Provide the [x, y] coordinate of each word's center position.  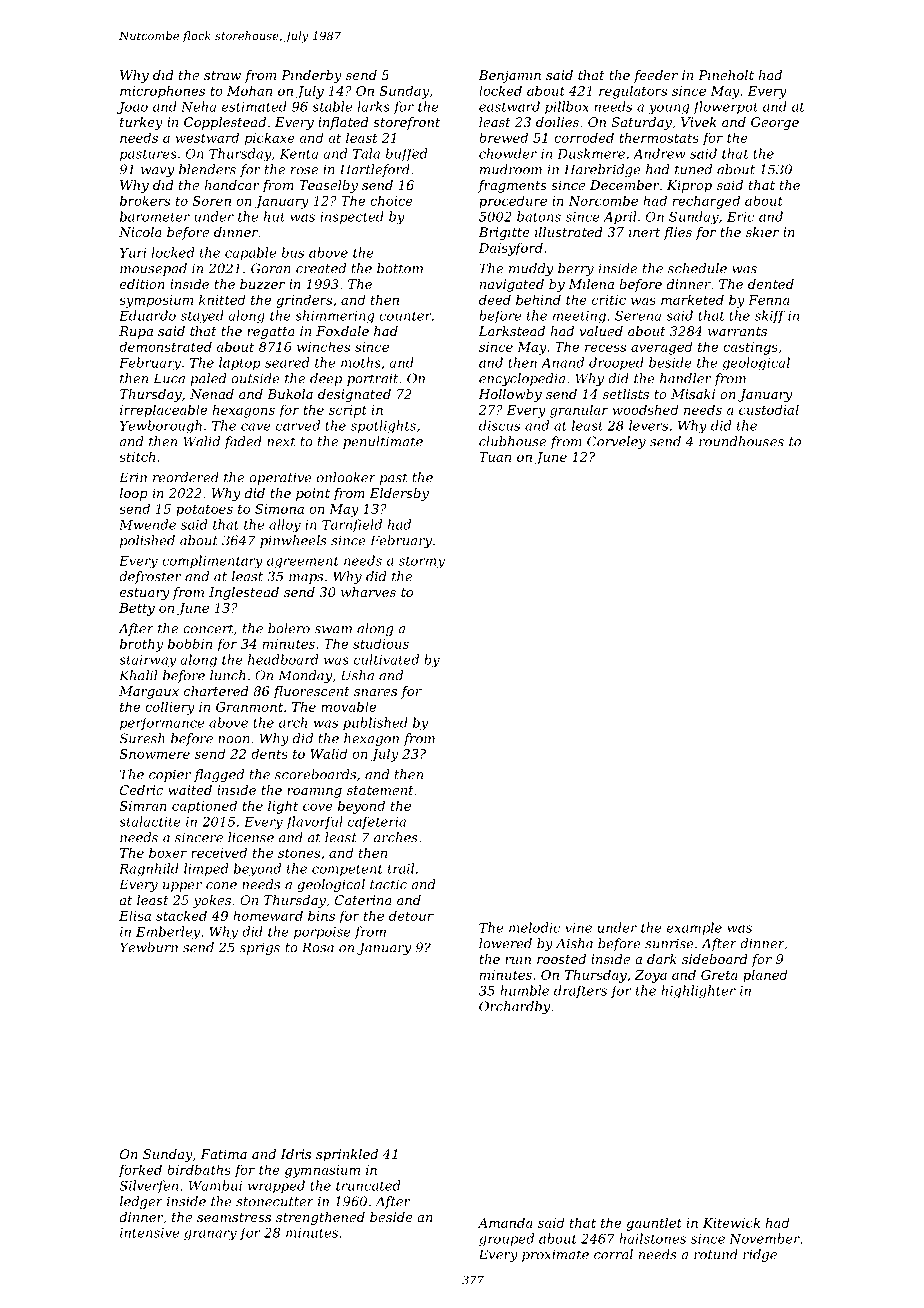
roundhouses [741, 441]
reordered [186, 477]
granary [210, 1235]
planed [765, 976]
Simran [143, 806]
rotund [716, 1254]
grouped [506, 1239]
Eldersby [399, 494]
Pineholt [726, 75]
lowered [505, 943]
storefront [406, 123]
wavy [157, 172]
